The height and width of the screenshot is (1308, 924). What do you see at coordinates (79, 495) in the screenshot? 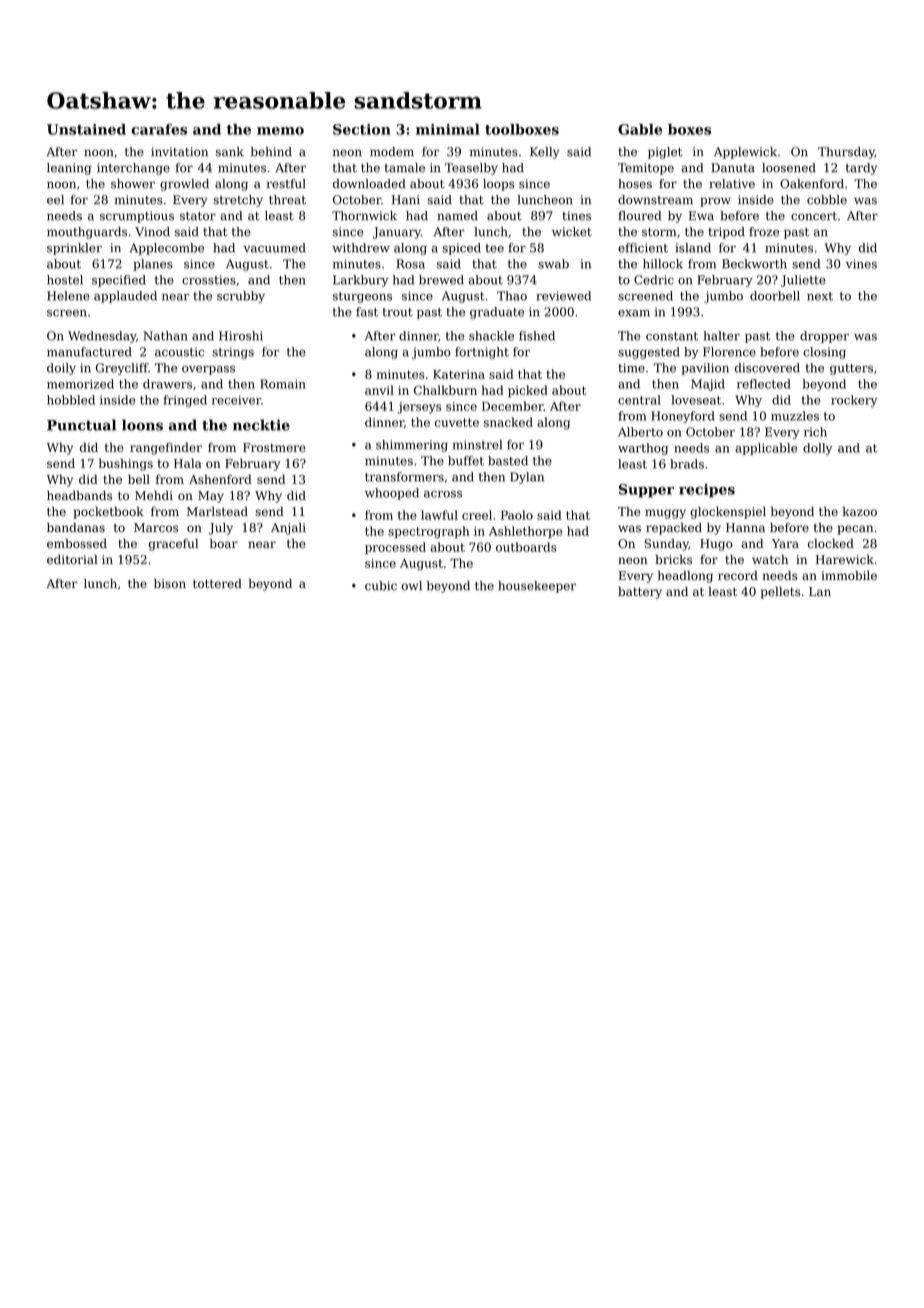
I see `headbands` at bounding box center [79, 495].
